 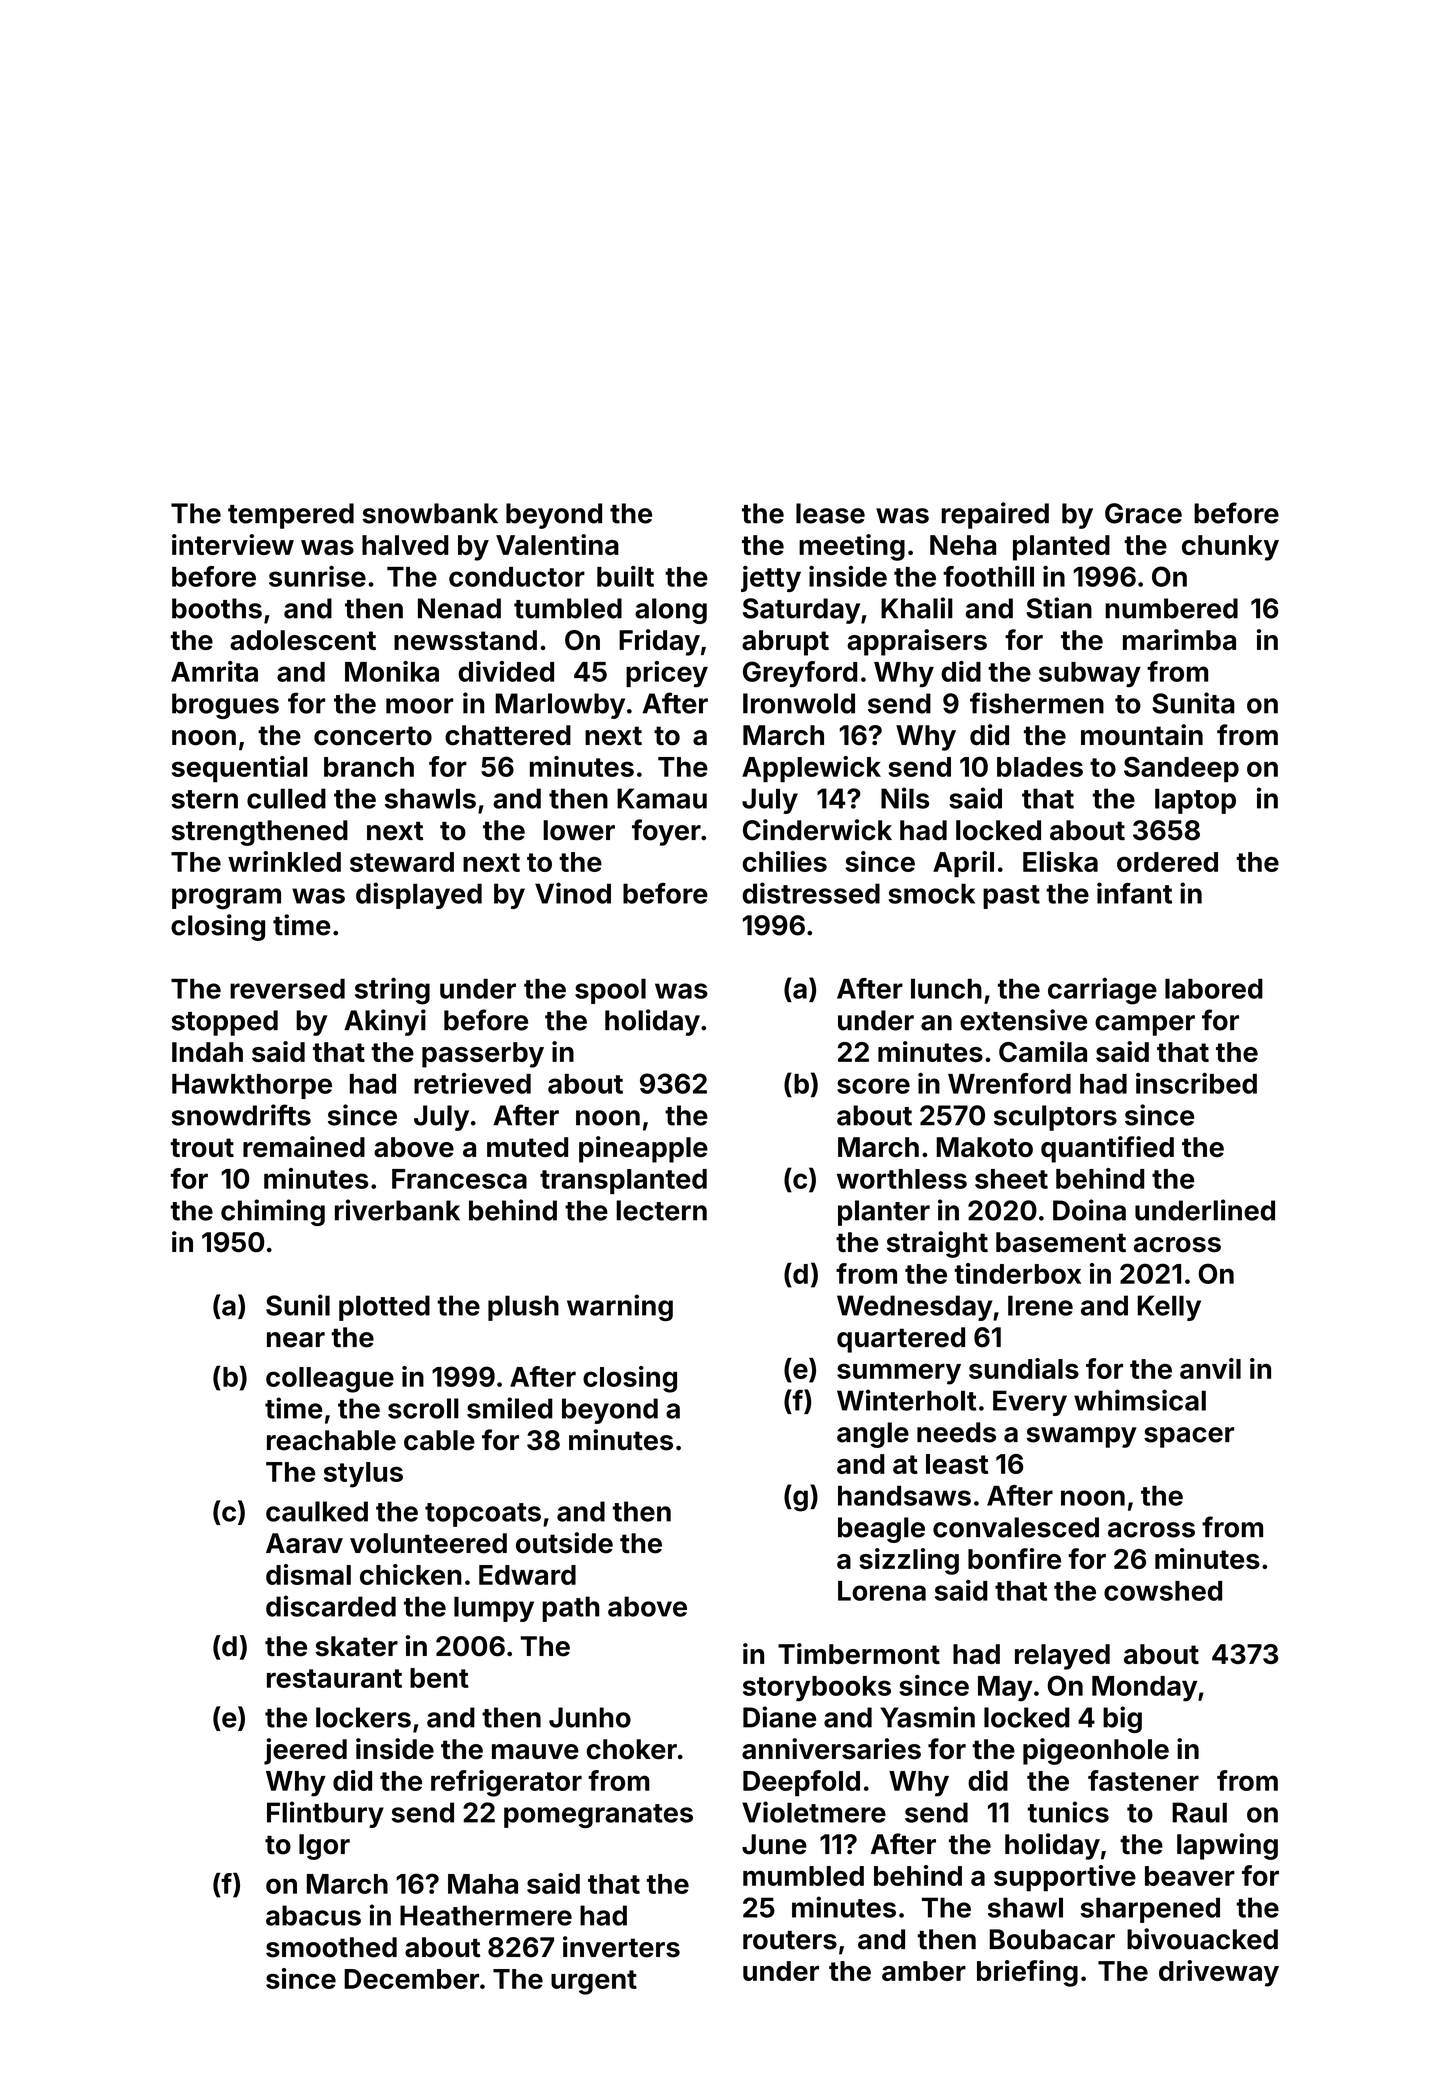 I want to click on Camila, so click(x=1043, y=1051).
